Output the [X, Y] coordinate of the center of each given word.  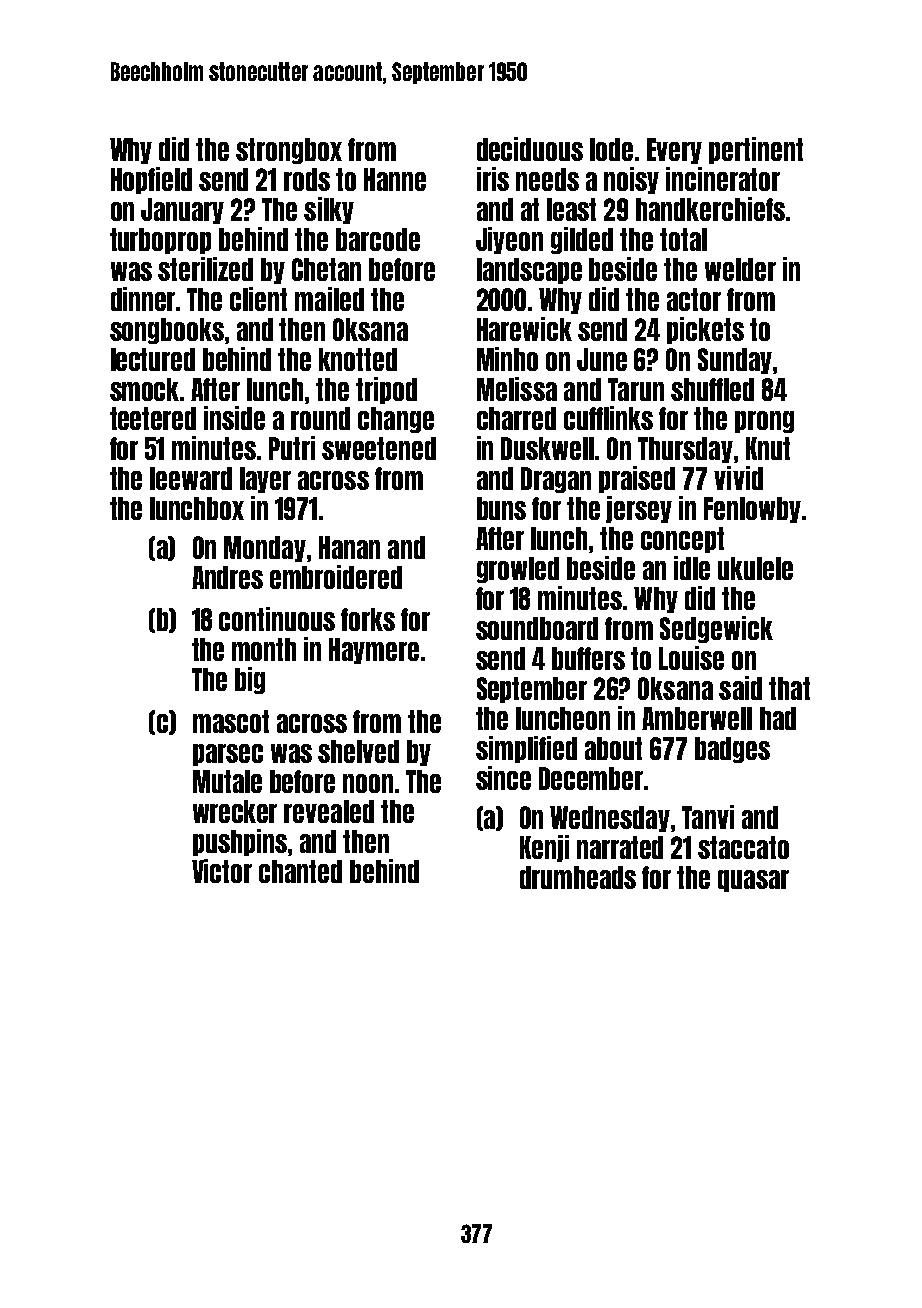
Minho [507, 359]
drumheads [578, 877]
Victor [222, 871]
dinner [143, 299]
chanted [300, 871]
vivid [738, 478]
